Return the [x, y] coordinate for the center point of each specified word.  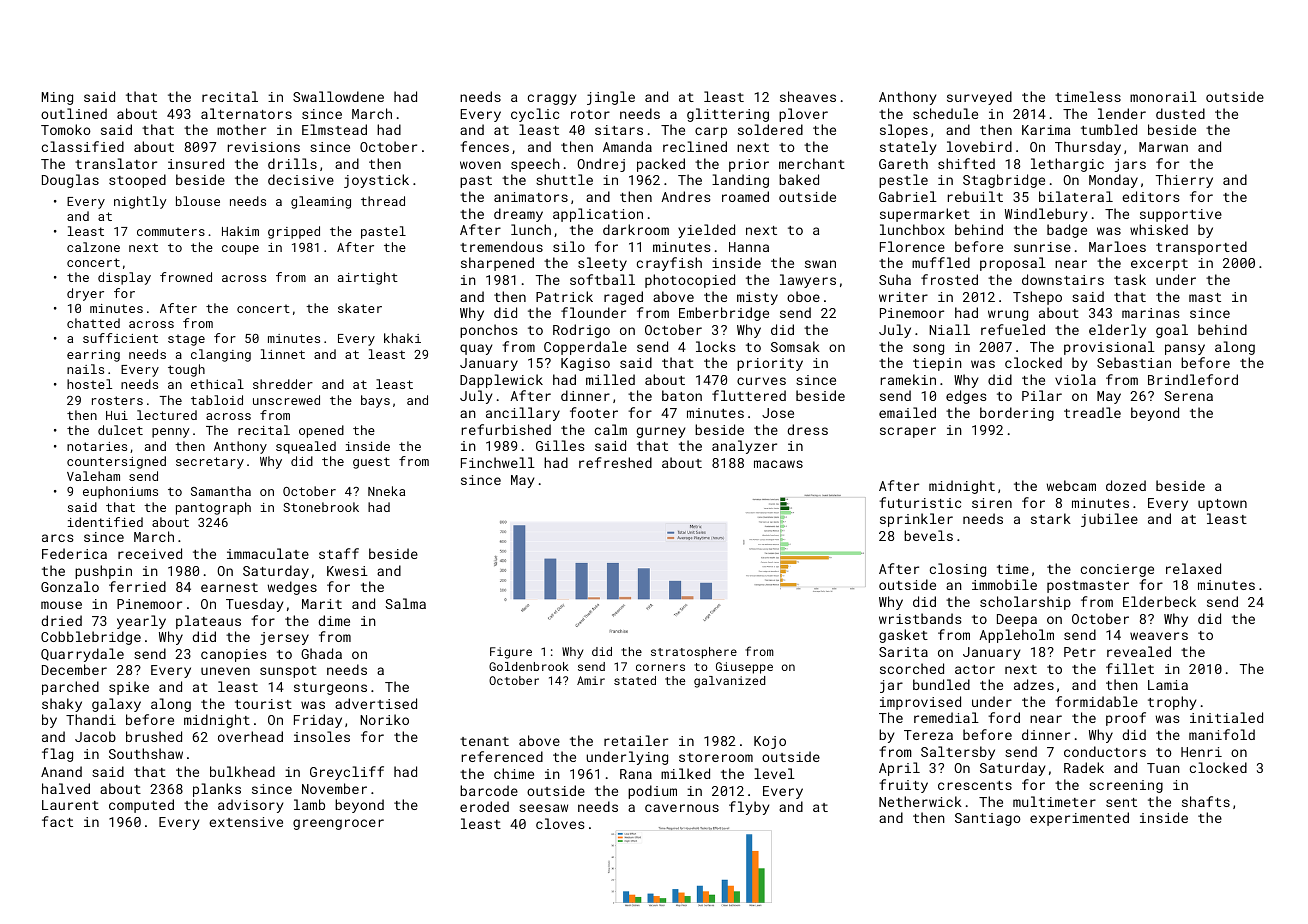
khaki [402, 338]
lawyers [808, 281]
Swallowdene [338, 96]
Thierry [1184, 181]
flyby [749, 808]
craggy [552, 99]
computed [141, 806]
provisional [1109, 348]
